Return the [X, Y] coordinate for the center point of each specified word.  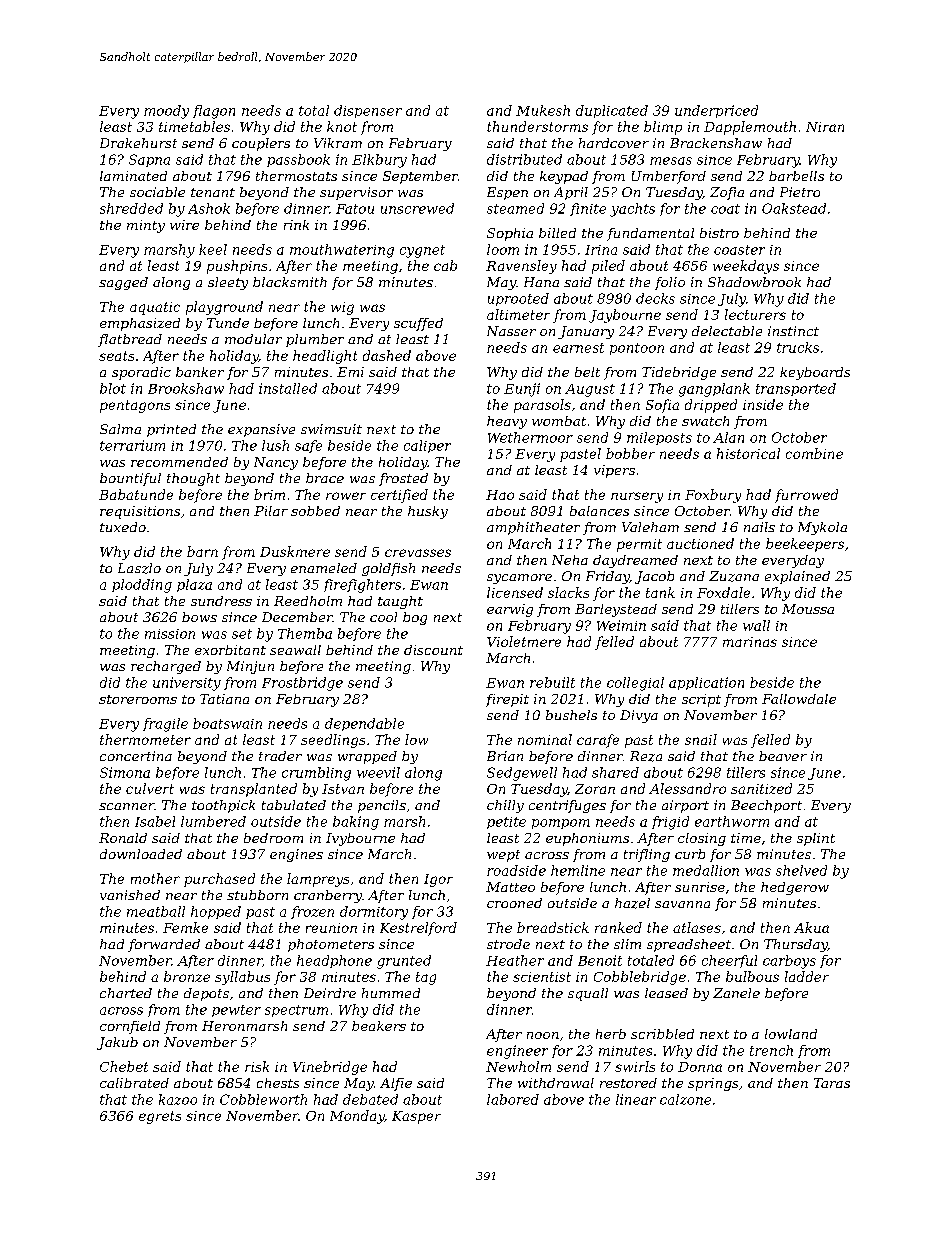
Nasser [511, 331]
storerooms [138, 699]
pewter [236, 1011]
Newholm [518, 1066]
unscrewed [417, 208]
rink [296, 225]
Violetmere [524, 641]
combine [814, 453]
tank [660, 592]
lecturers [755, 314]
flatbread [130, 340]
